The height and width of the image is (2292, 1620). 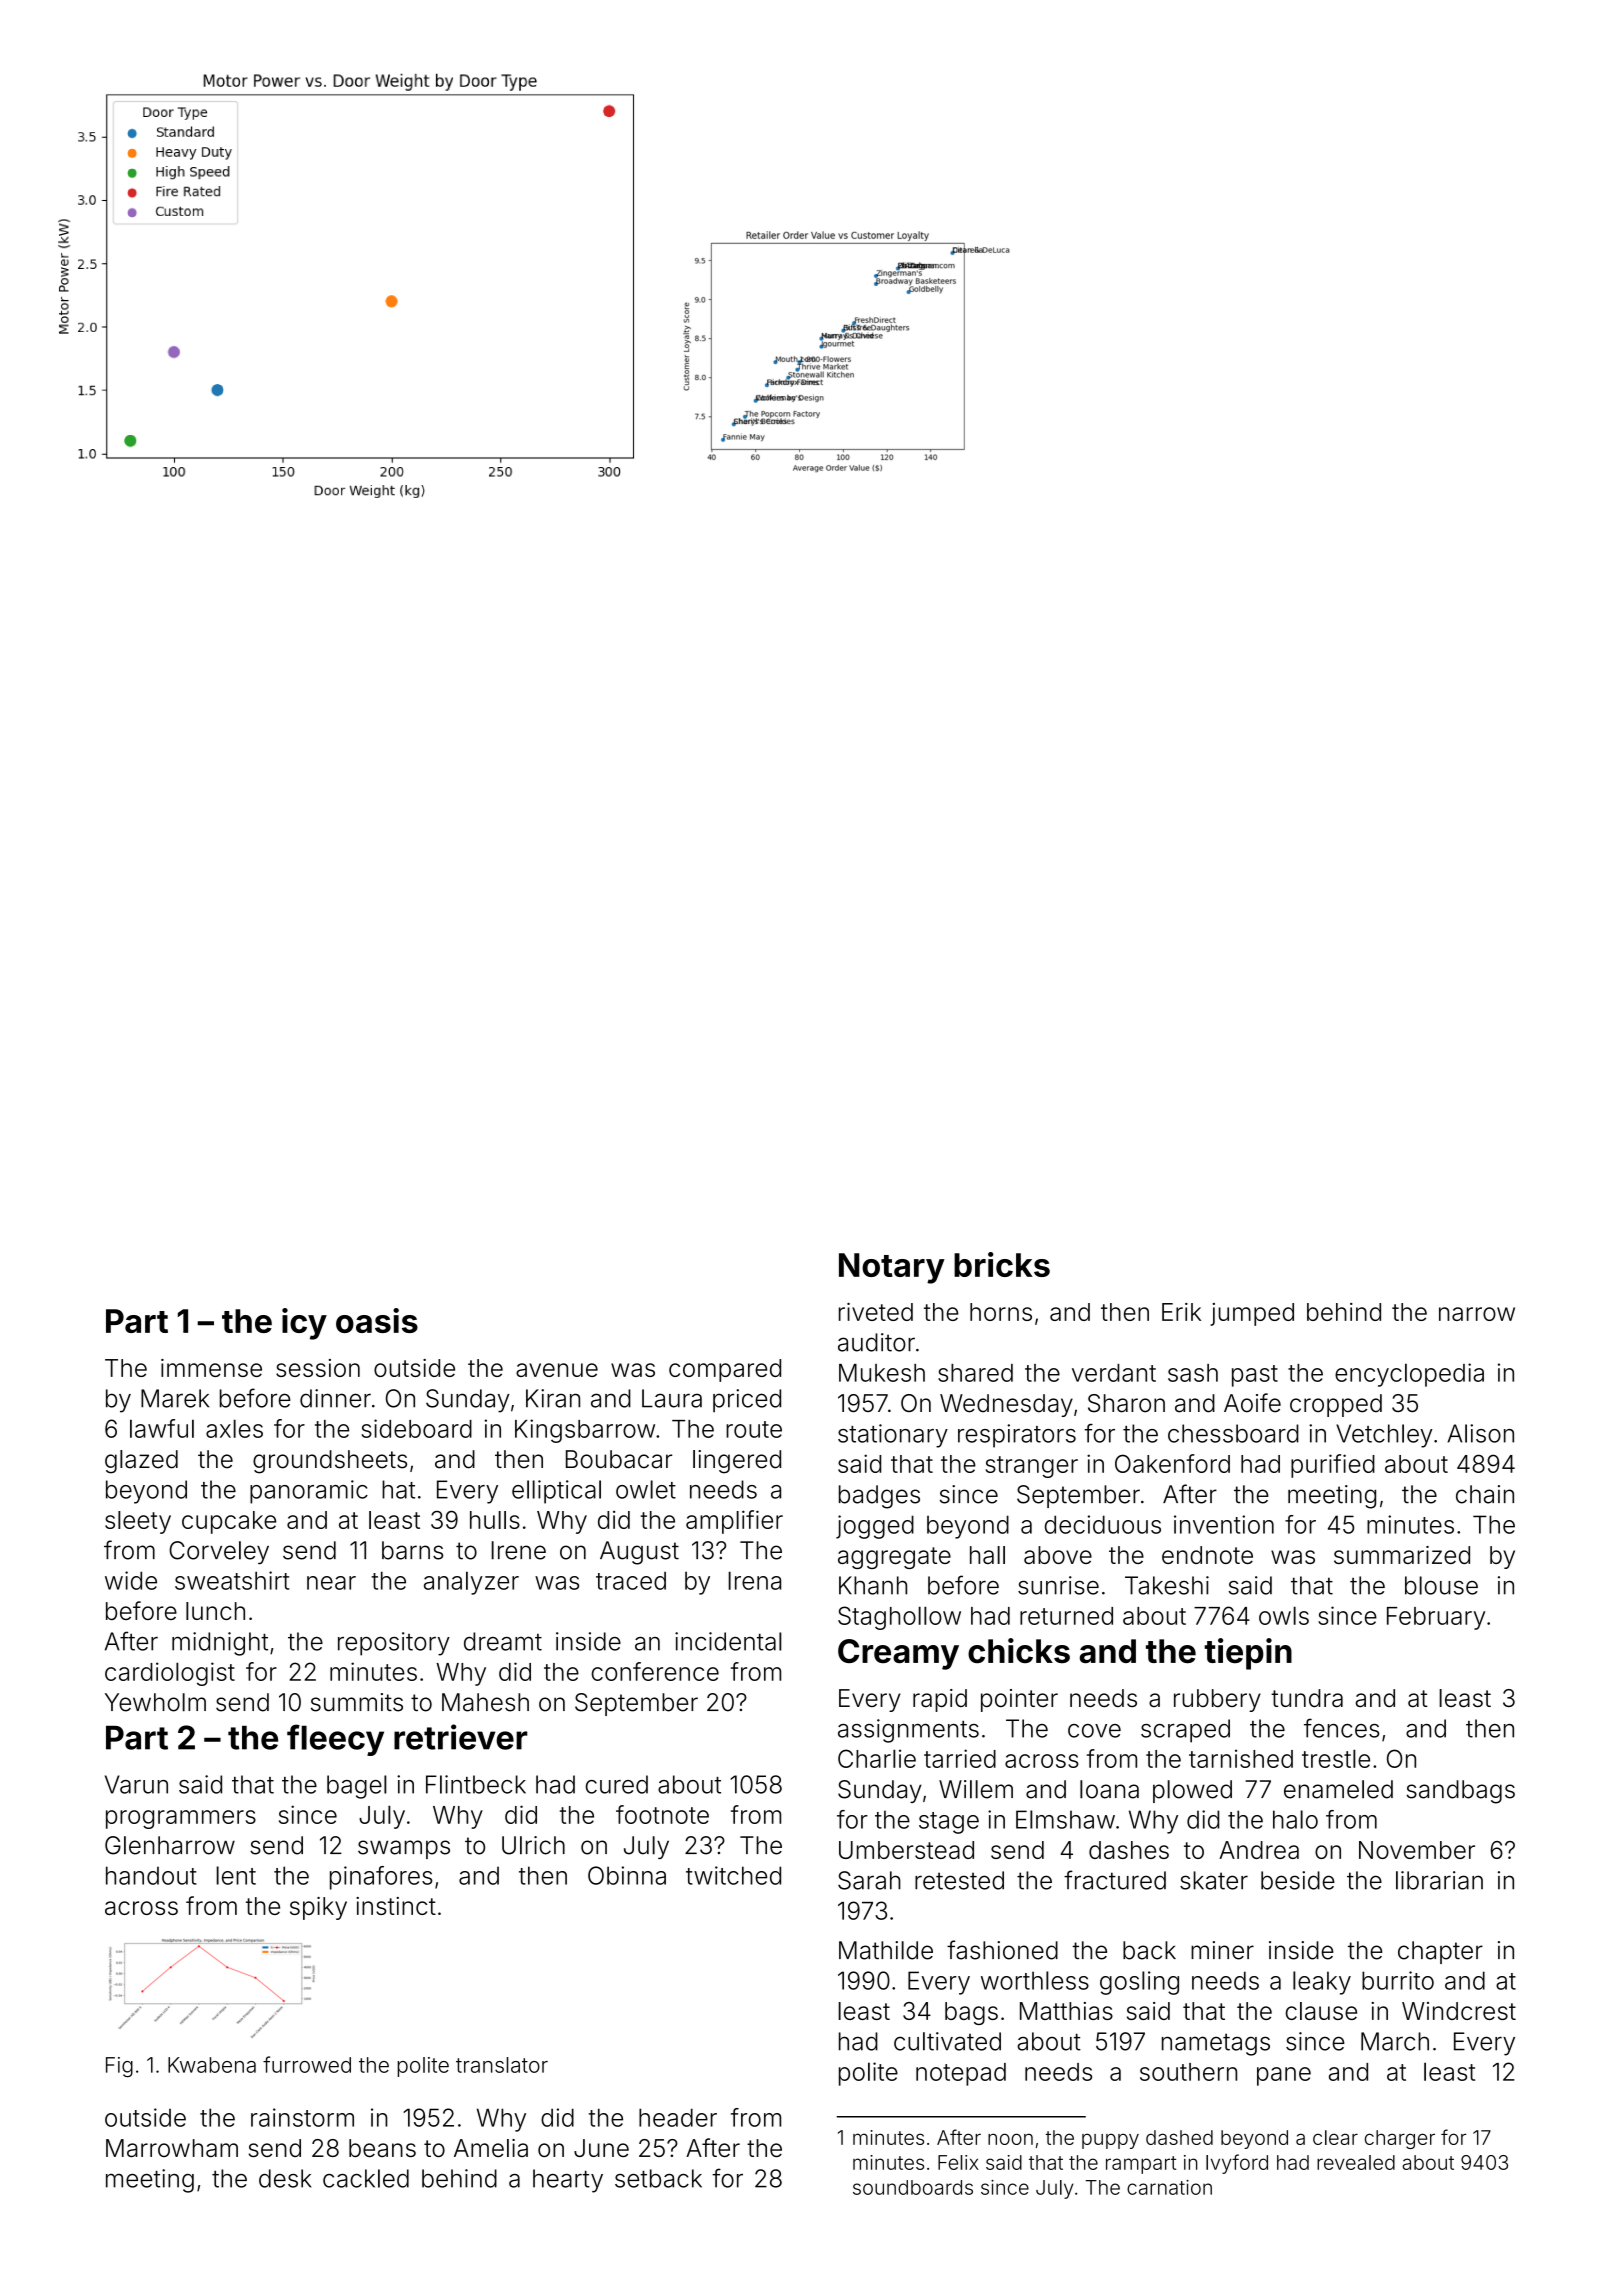 I want to click on soundboards, so click(x=913, y=2187).
